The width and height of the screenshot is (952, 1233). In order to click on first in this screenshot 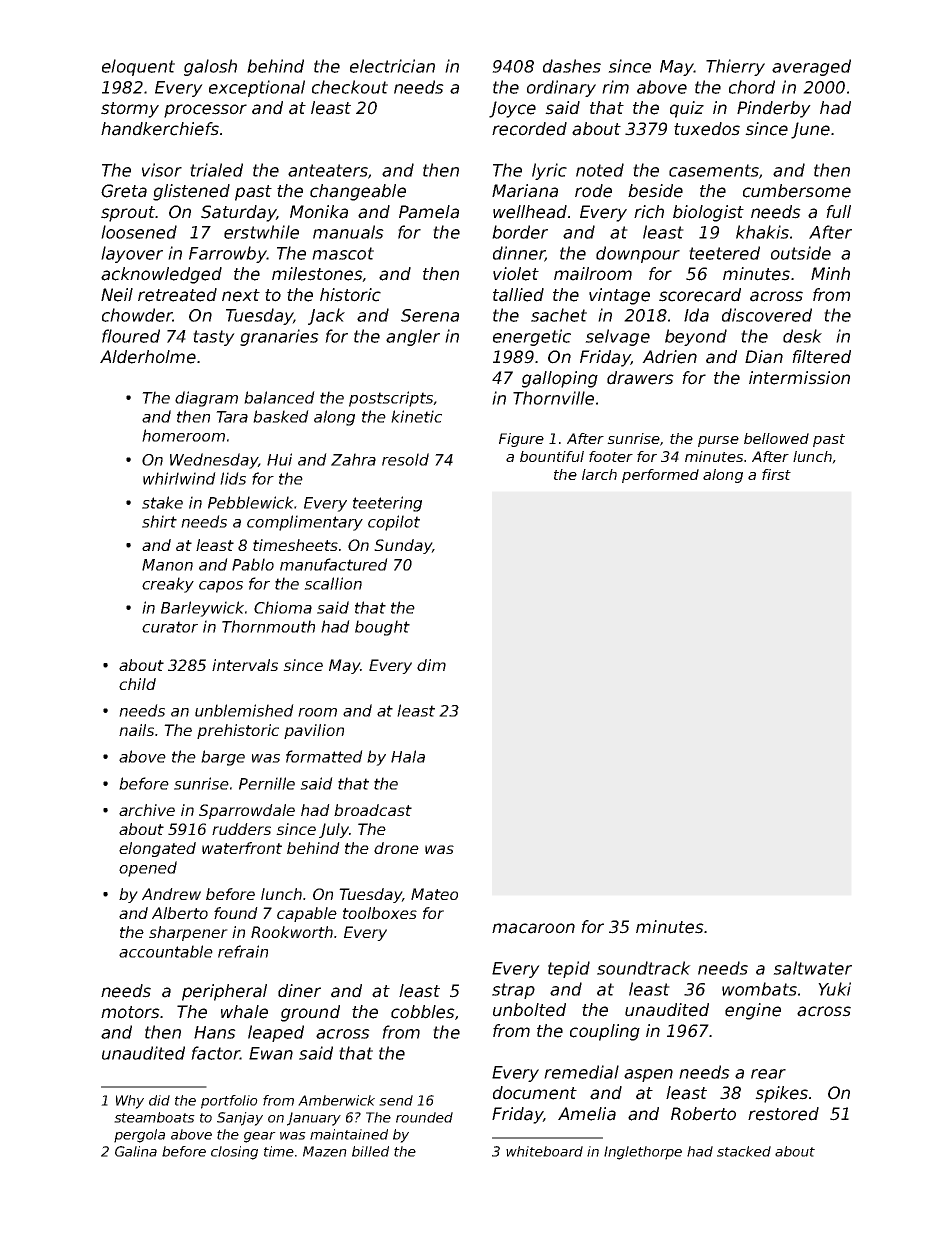, I will do `click(776, 474)`.
